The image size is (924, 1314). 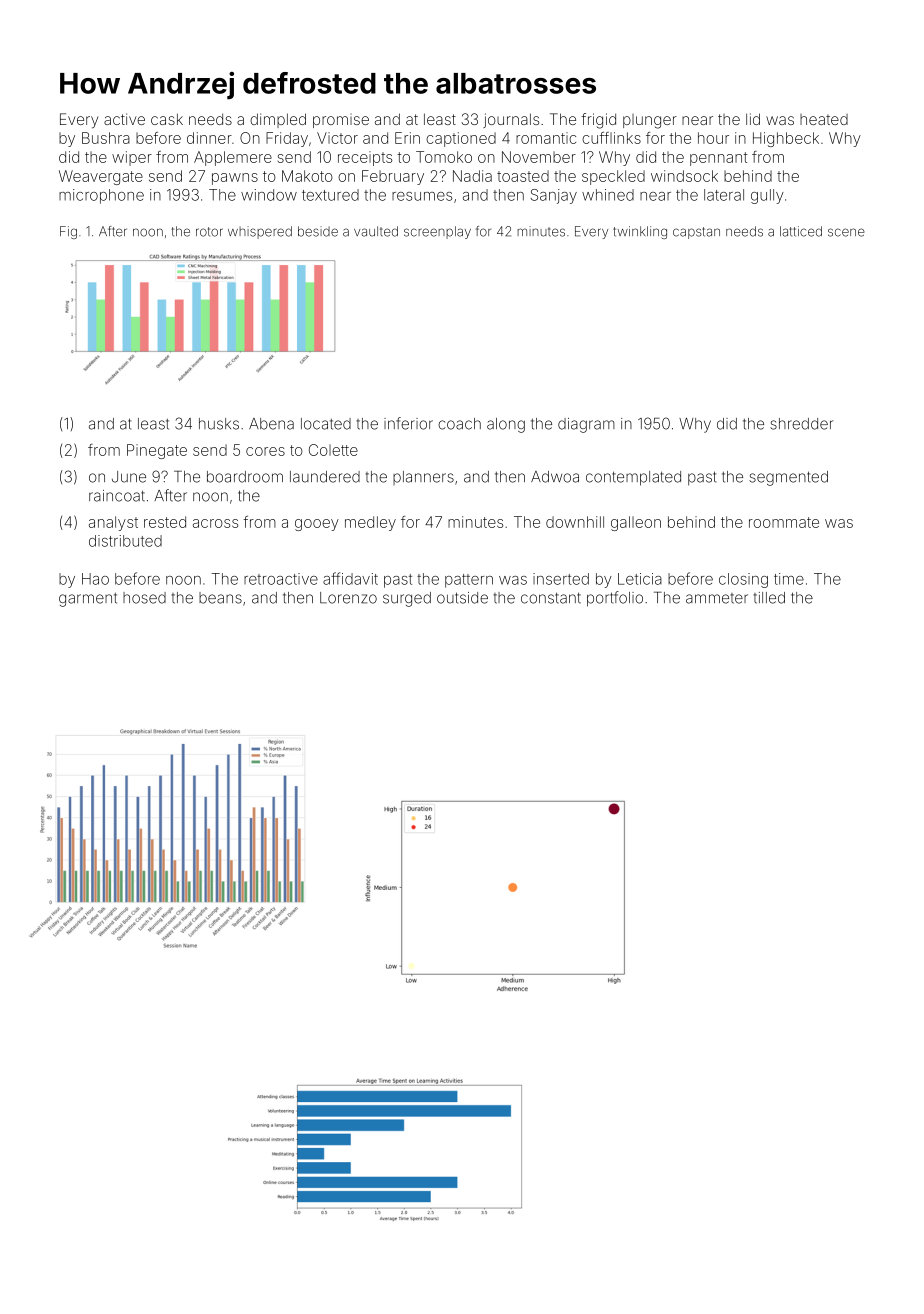 What do you see at coordinates (341, 121) in the screenshot?
I see `promise` at bounding box center [341, 121].
